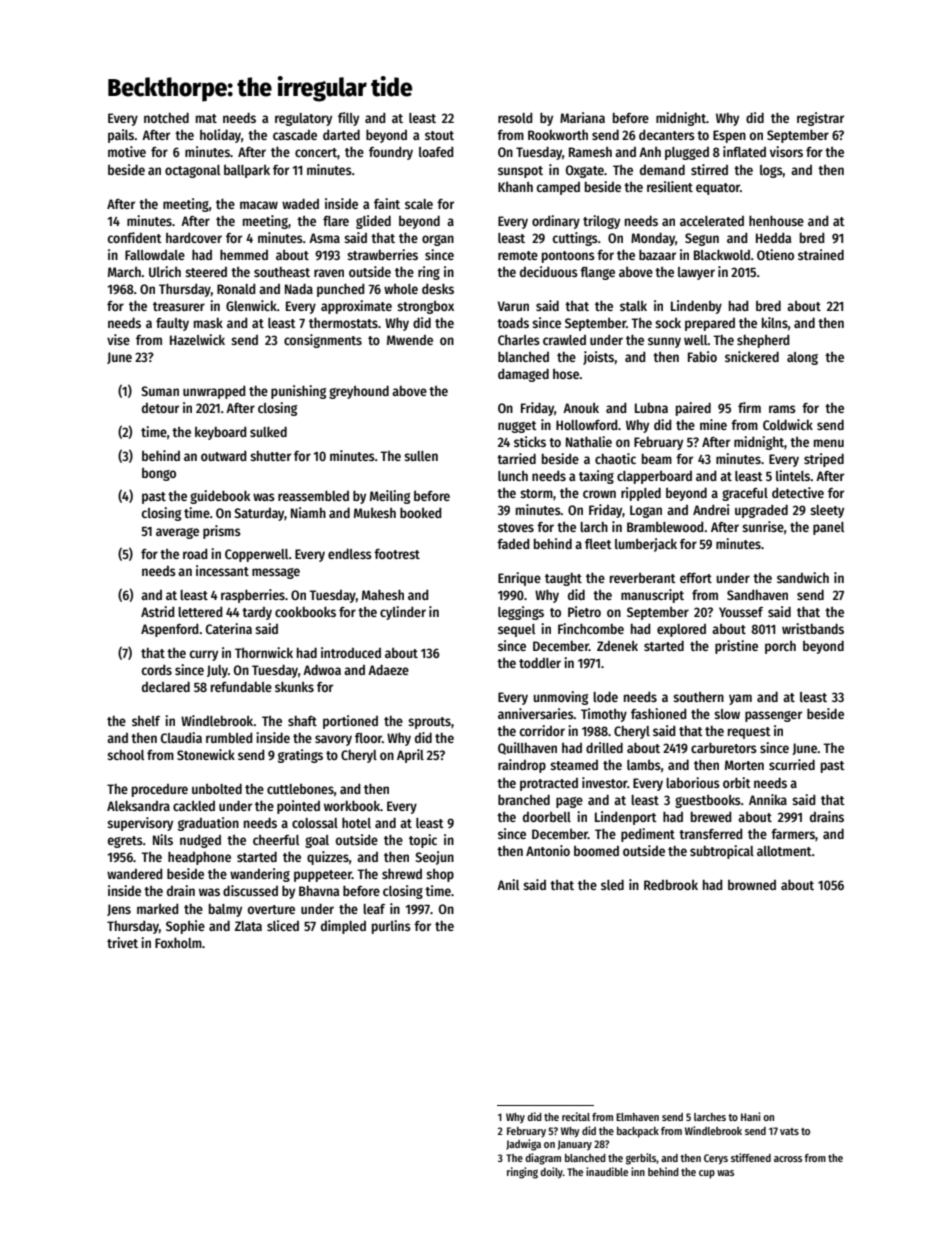  Describe the element at coordinates (729, 136) in the screenshot. I see `Espen` at that location.
